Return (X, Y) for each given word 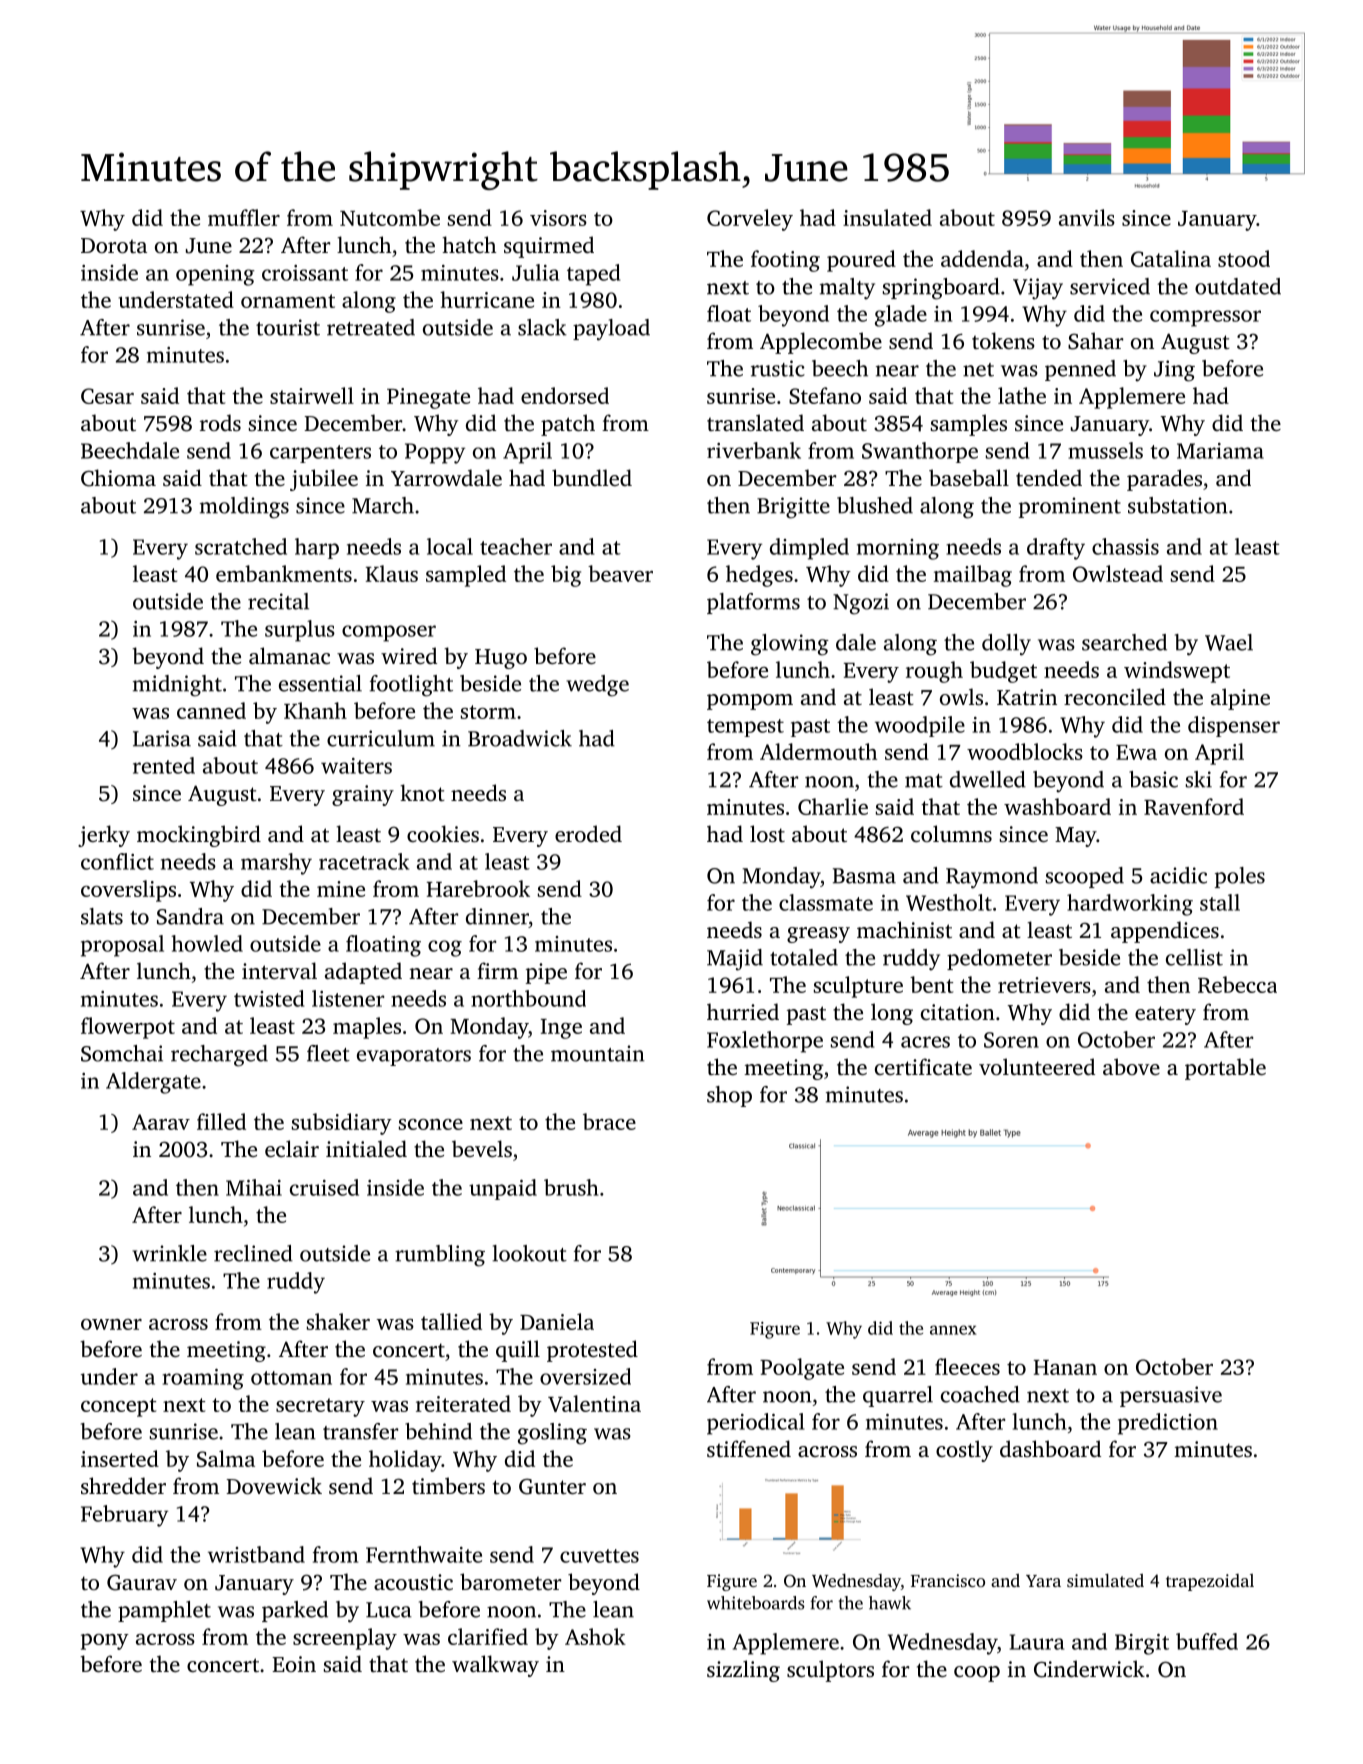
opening (215, 275)
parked (295, 1611)
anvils (1087, 217)
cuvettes (599, 1556)
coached (980, 1394)
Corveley (750, 220)
